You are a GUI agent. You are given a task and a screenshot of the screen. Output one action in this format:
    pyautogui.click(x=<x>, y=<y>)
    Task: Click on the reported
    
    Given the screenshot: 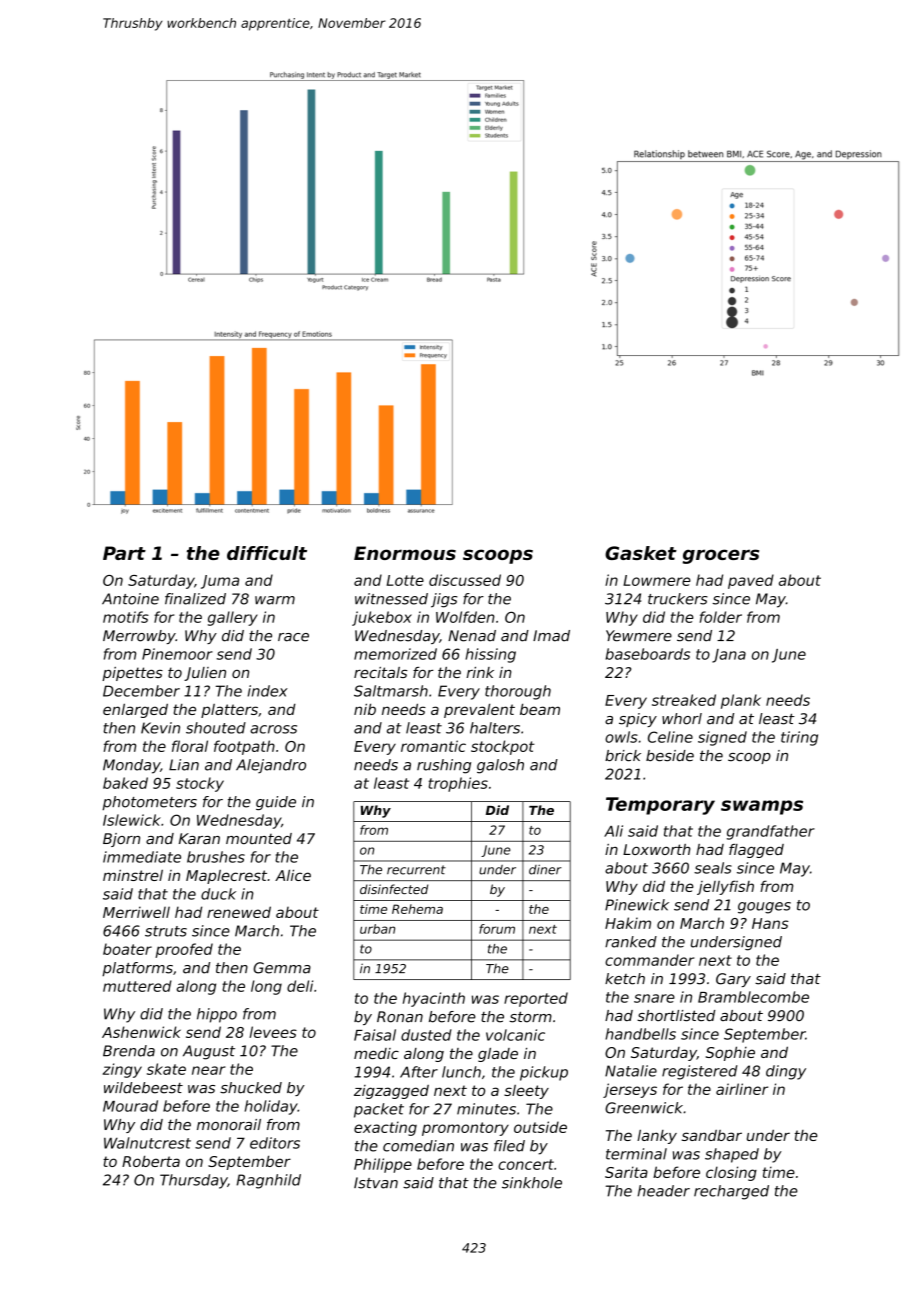 What is the action you would take?
    pyautogui.click(x=536, y=999)
